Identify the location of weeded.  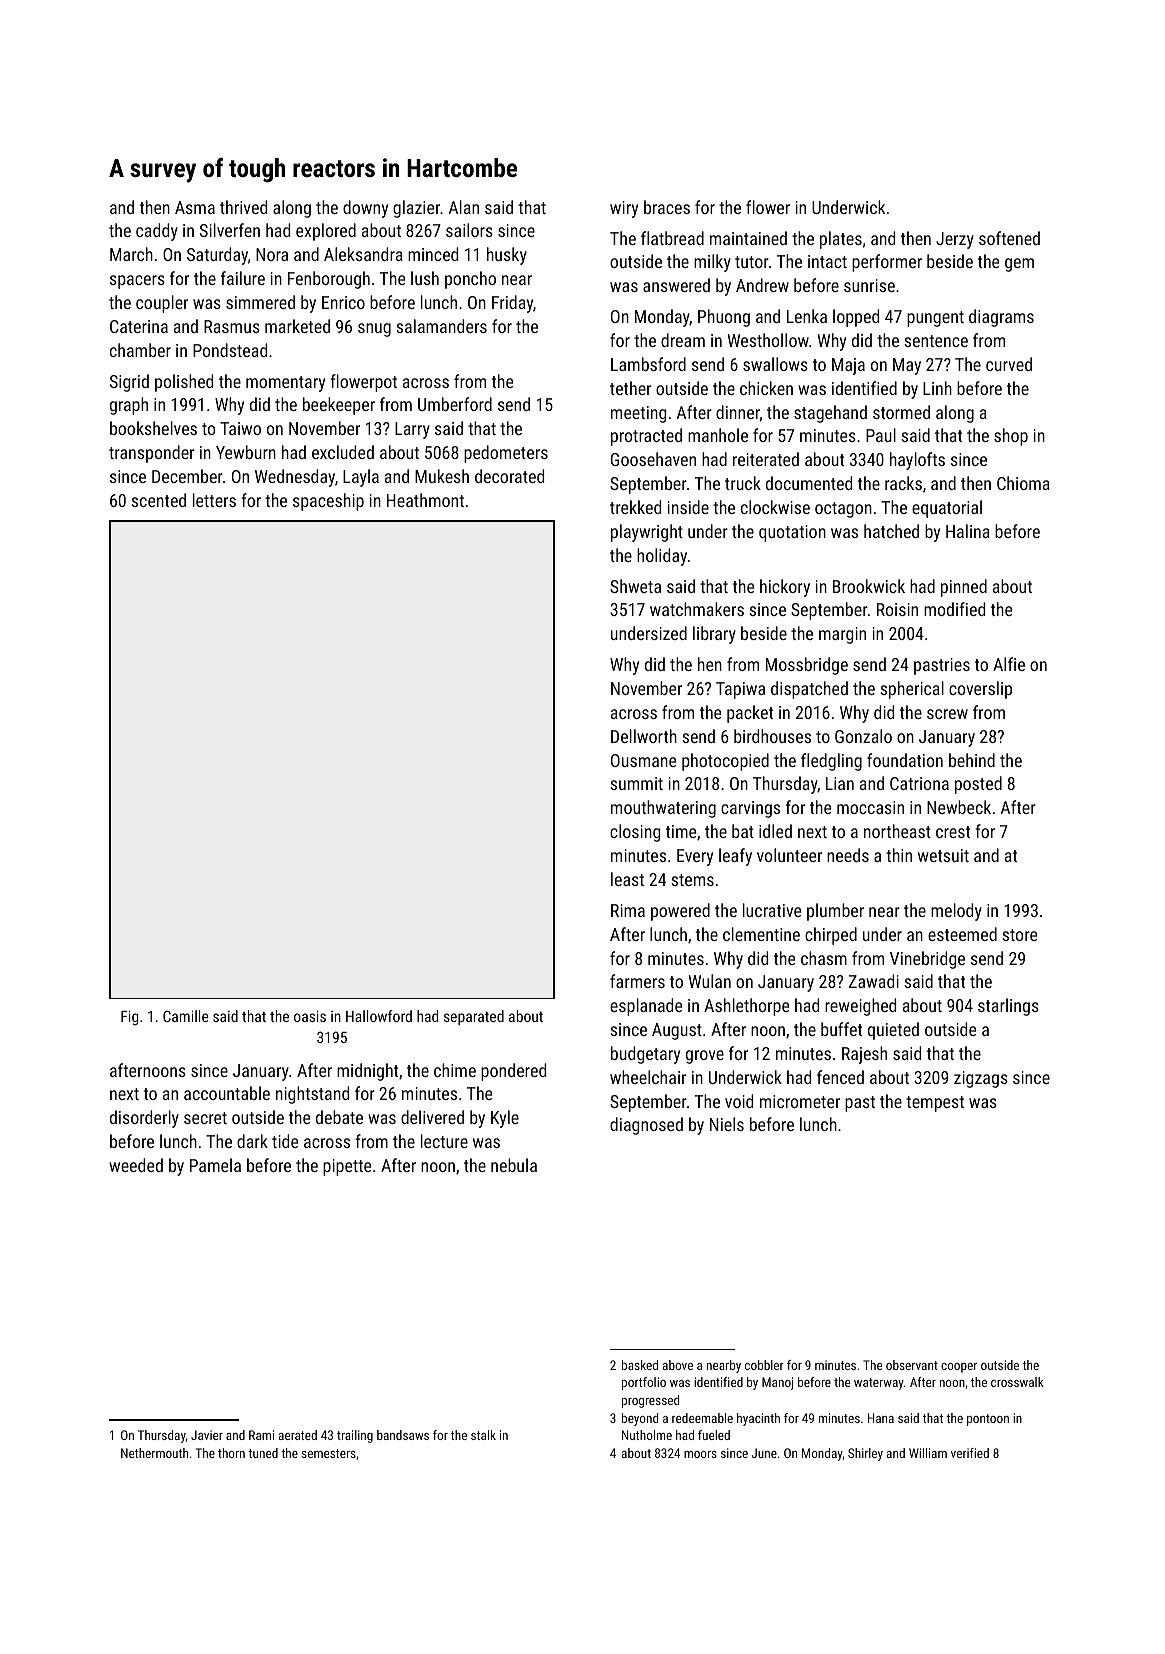
(136, 1165).
